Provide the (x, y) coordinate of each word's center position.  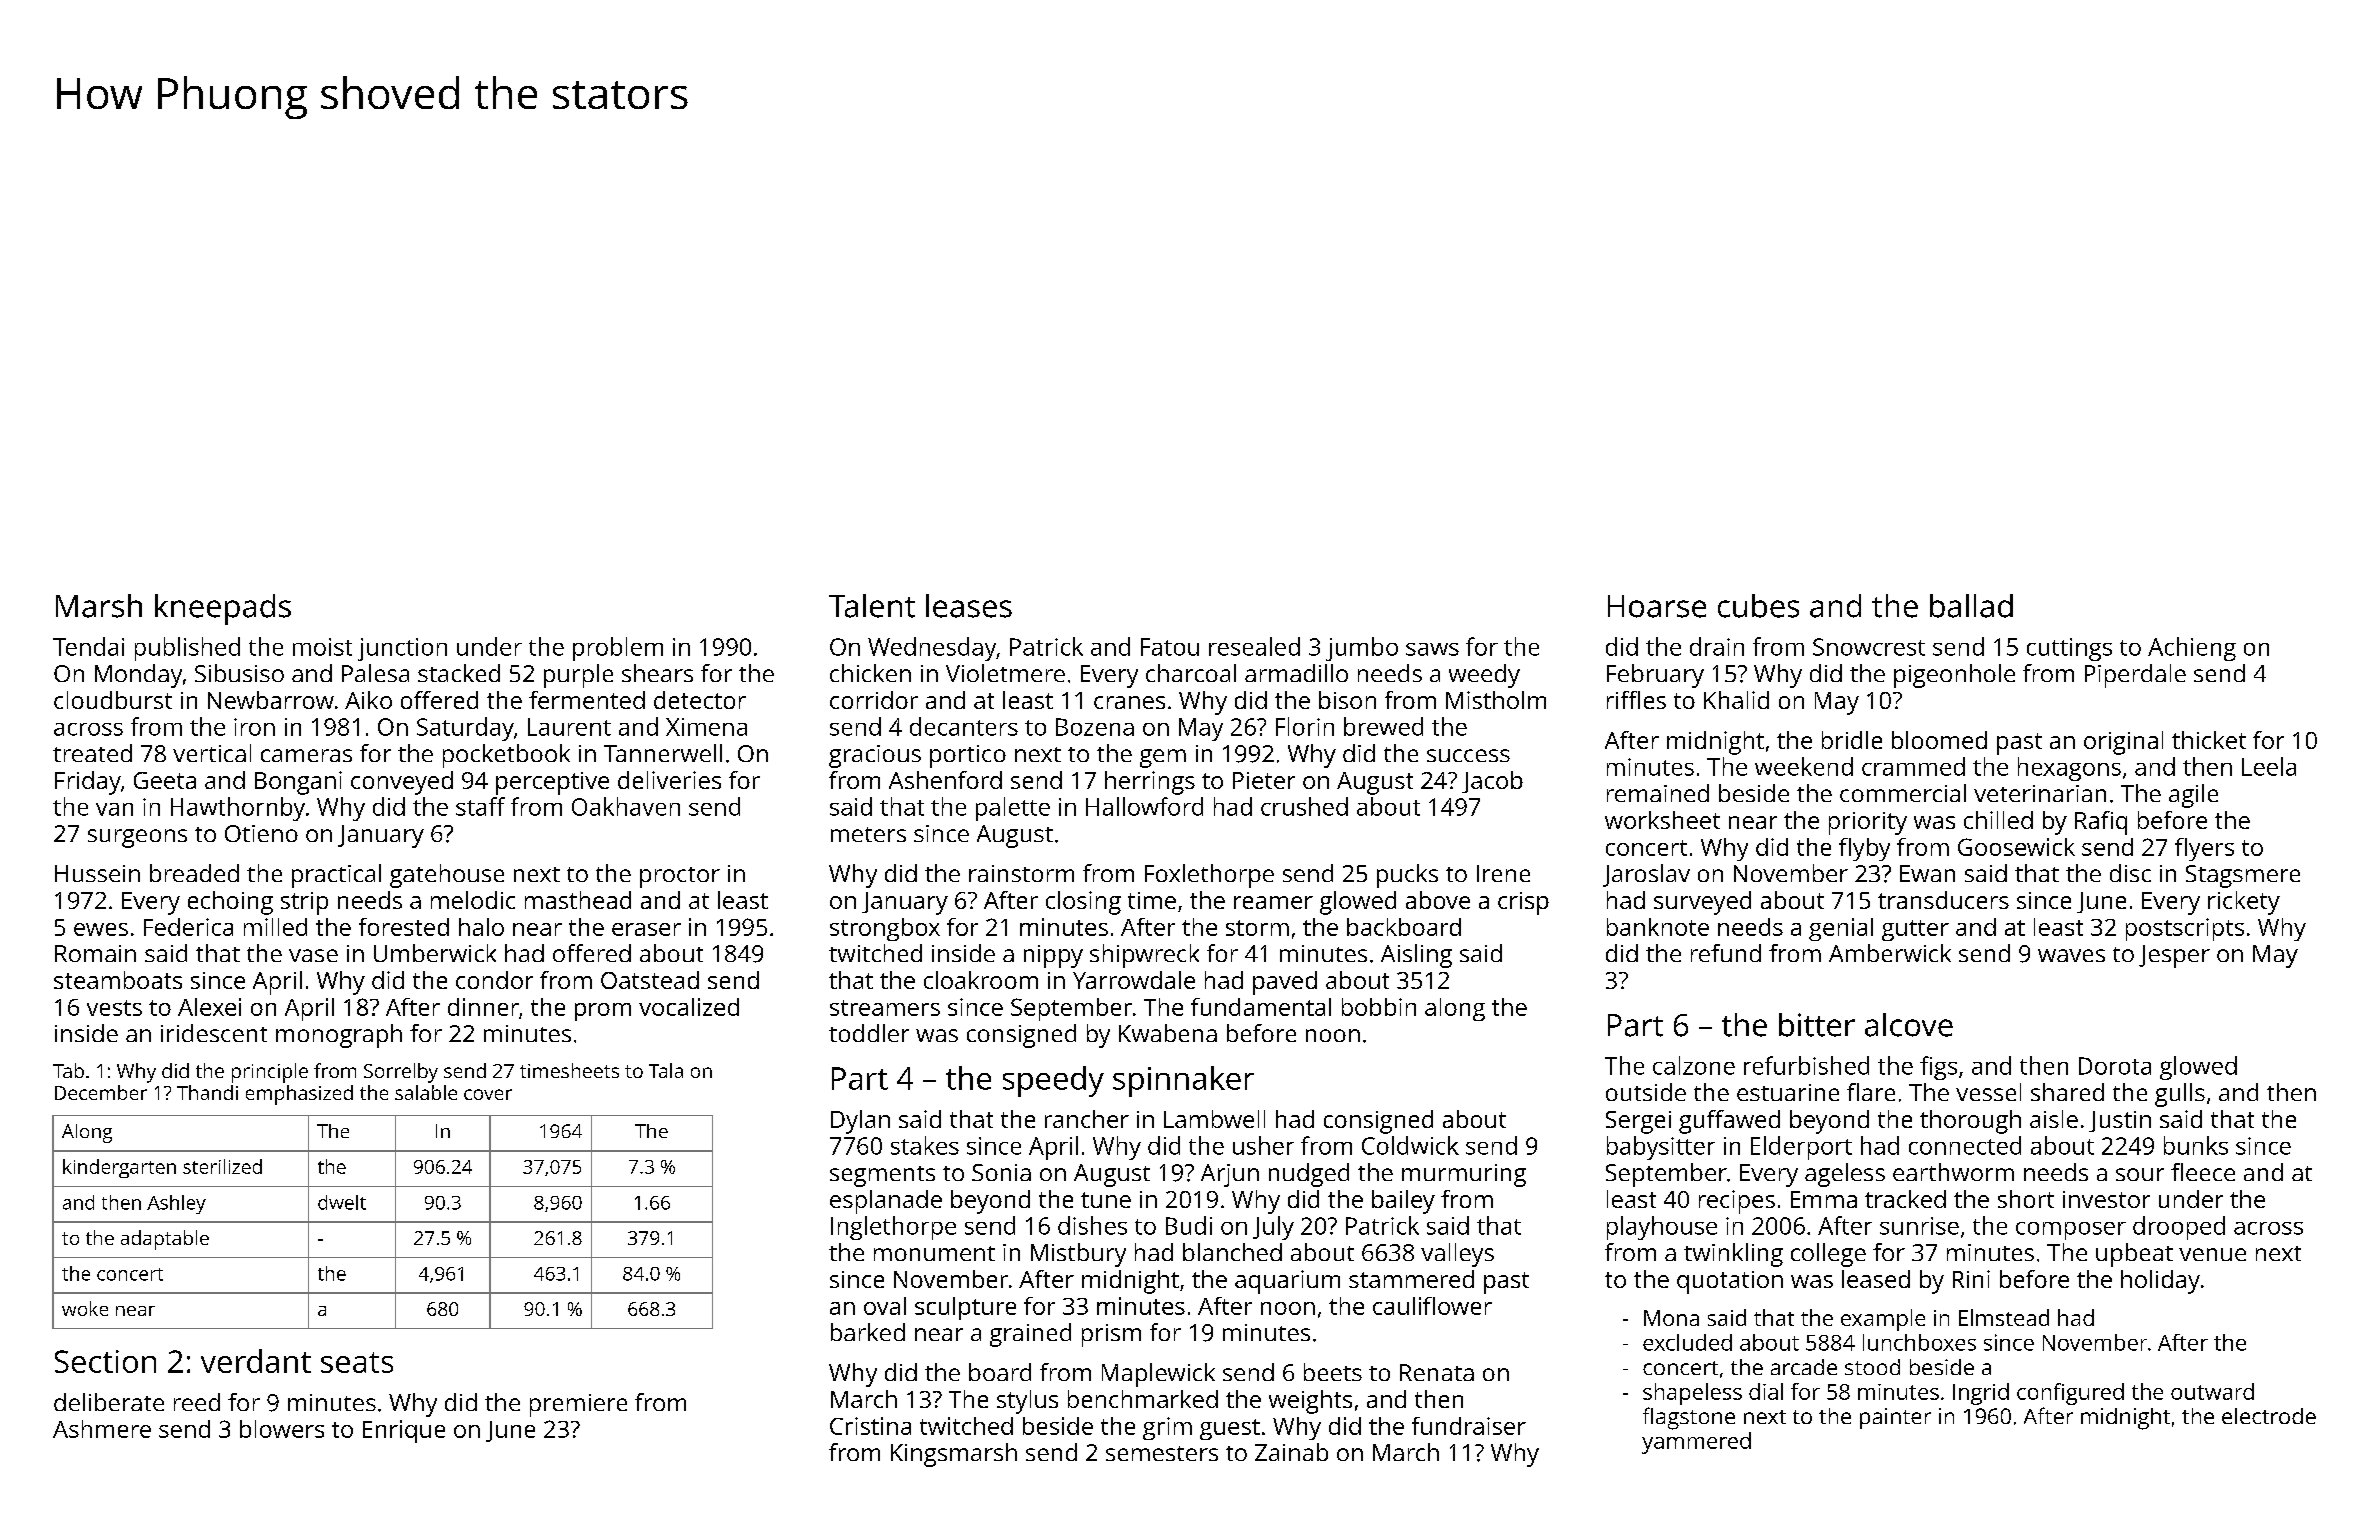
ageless (1845, 1175)
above (1438, 900)
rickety (2244, 903)
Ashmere (102, 1429)
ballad (1971, 606)
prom (603, 1012)
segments (882, 1176)
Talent (872, 606)
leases (969, 606)
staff (480, 806)
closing (1083, 903)
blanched (1232, 1252)
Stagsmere (2243, 876)
